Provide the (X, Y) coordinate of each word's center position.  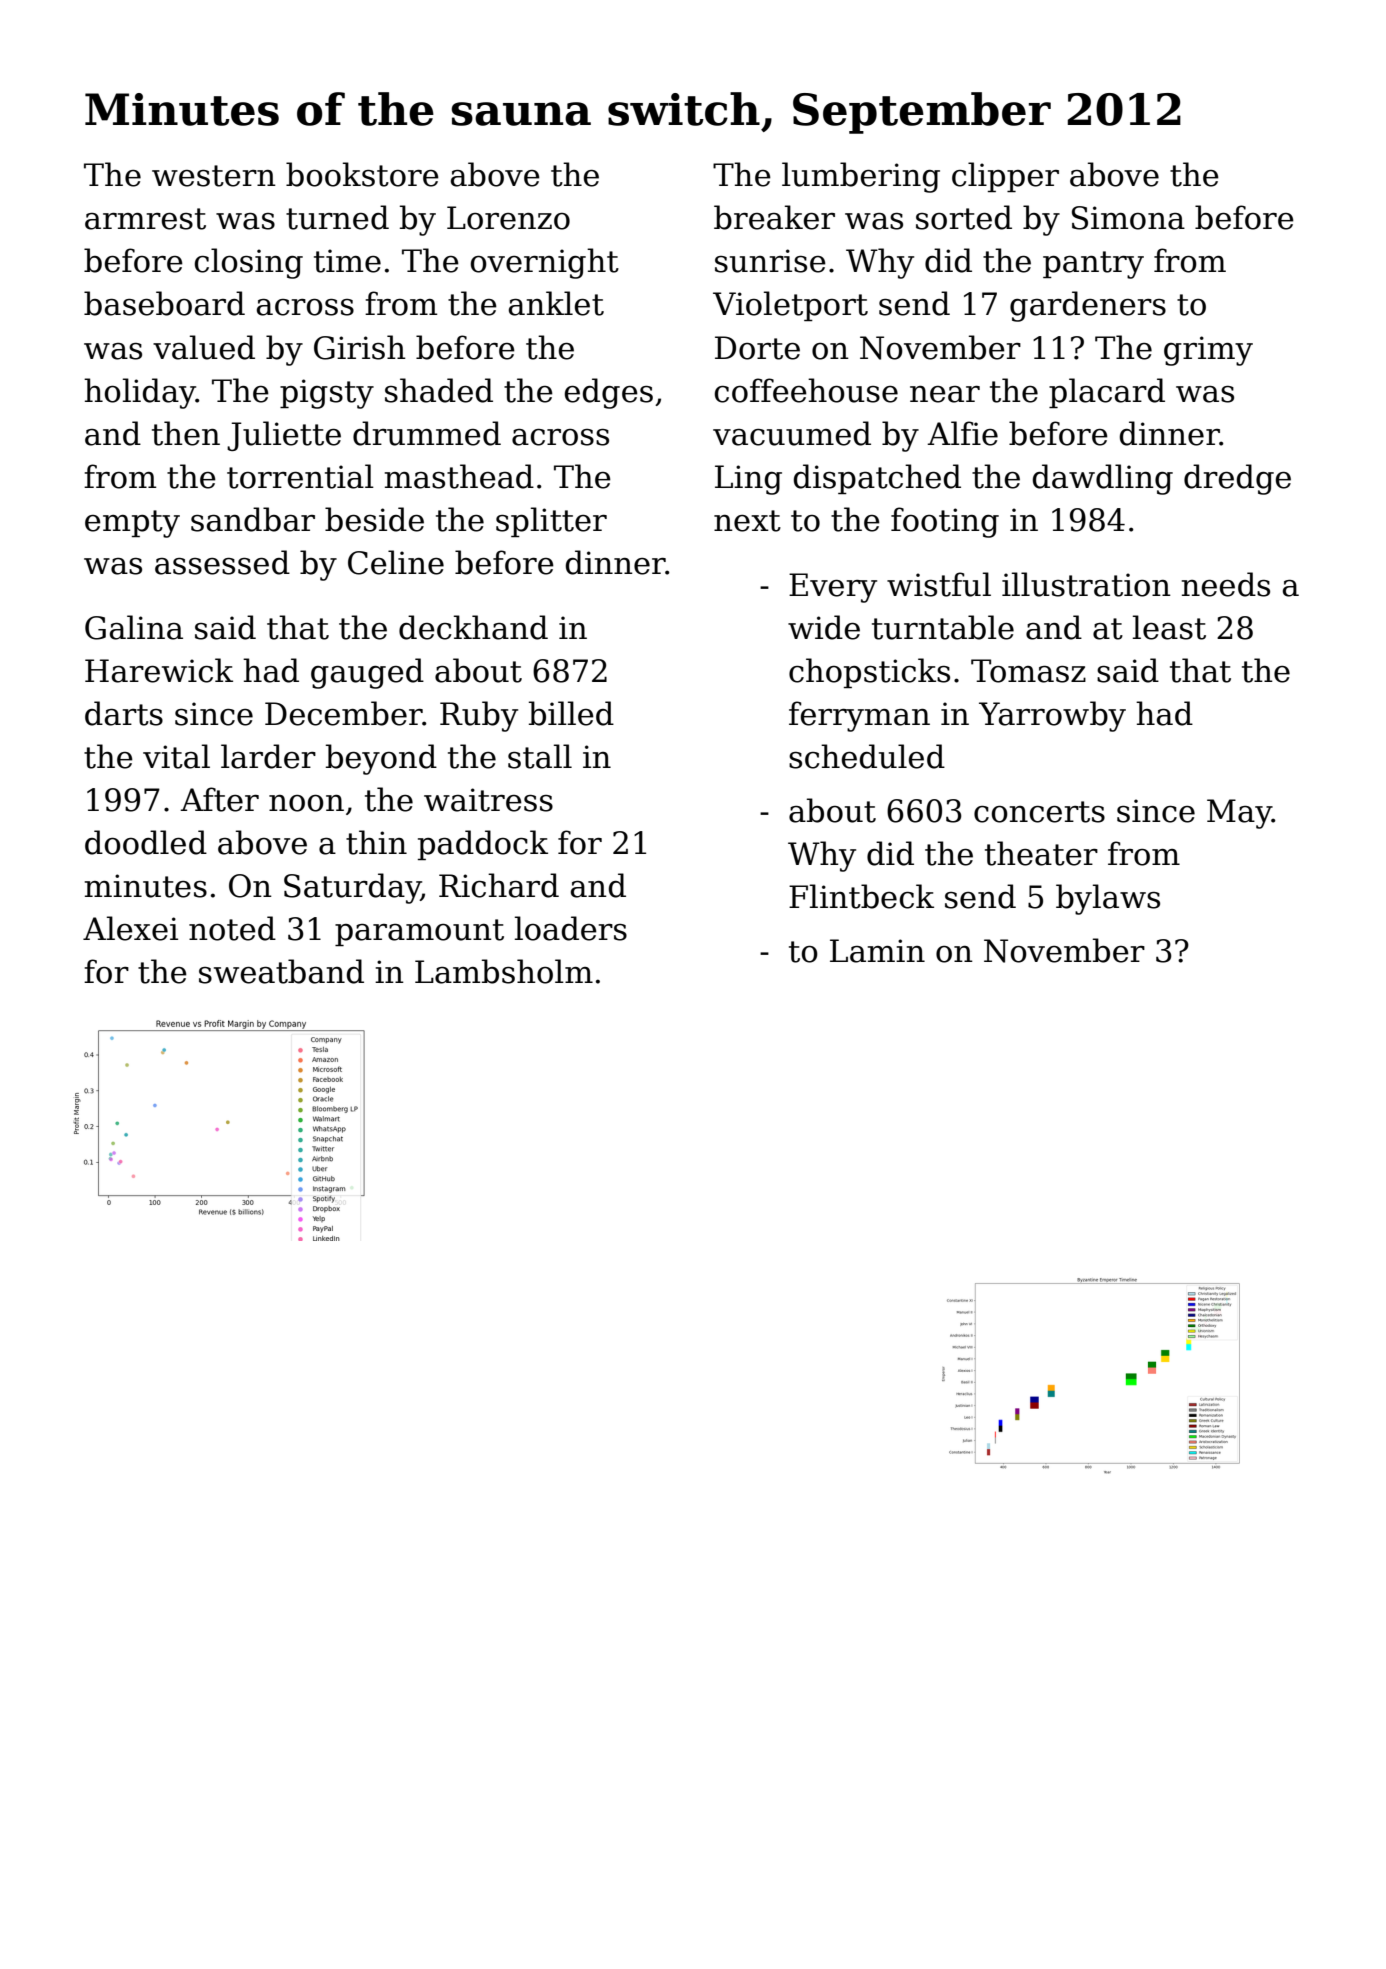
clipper (1005, 177)
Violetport (790, 306)
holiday (140, 393)
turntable (943, 627)
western (214, 176)
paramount (419, 932)
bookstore (362, 174)
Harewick (159, 670)
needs (1226, 584)
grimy (1208, 351)
